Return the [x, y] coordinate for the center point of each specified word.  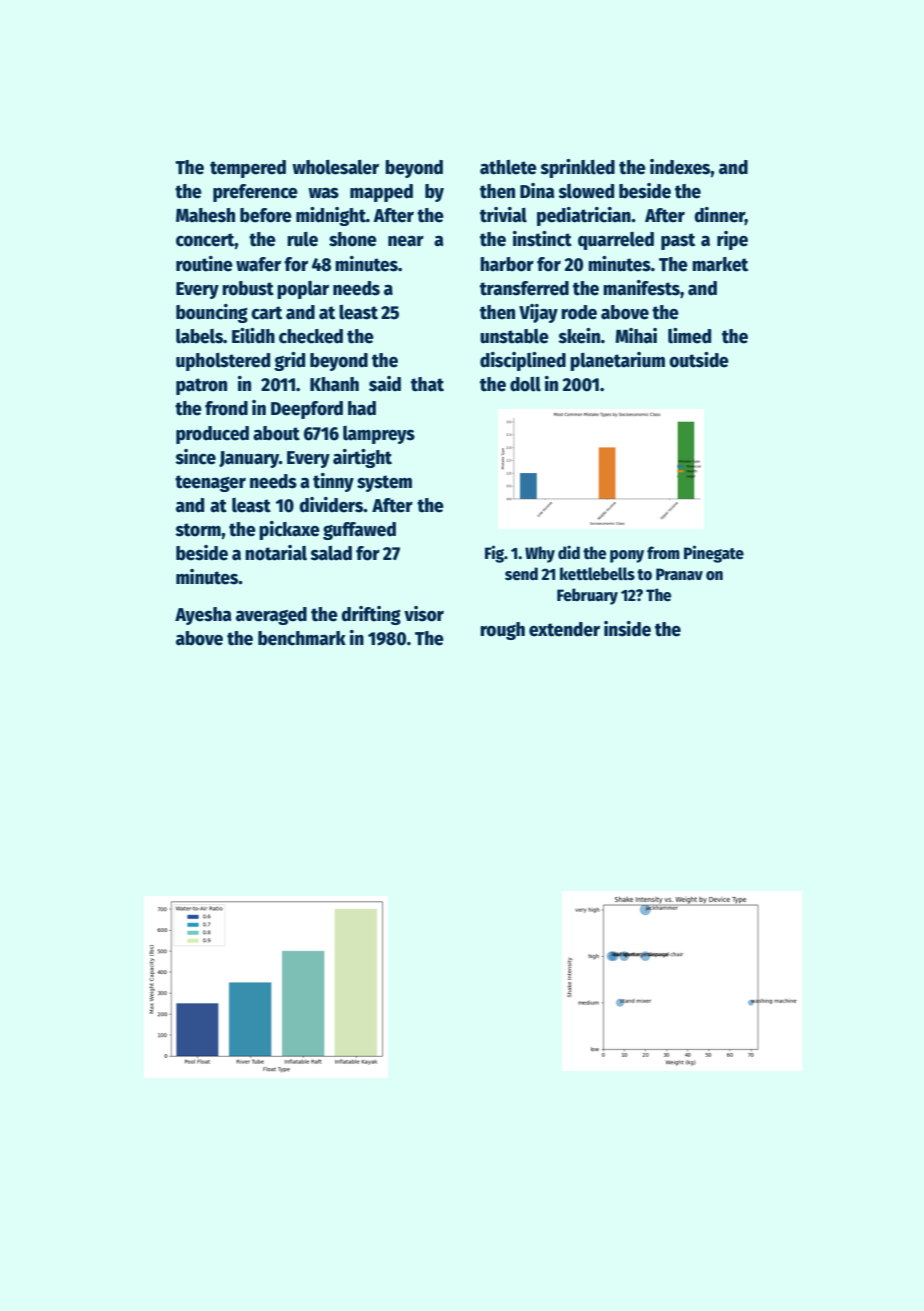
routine [204, 264]
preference [255, 193]
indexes [680, 167]
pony [627, 556]
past [678, 241]
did [569, 552]
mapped [381, 193]
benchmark [302, 638]
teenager [210, 483]
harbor [507, 264]
